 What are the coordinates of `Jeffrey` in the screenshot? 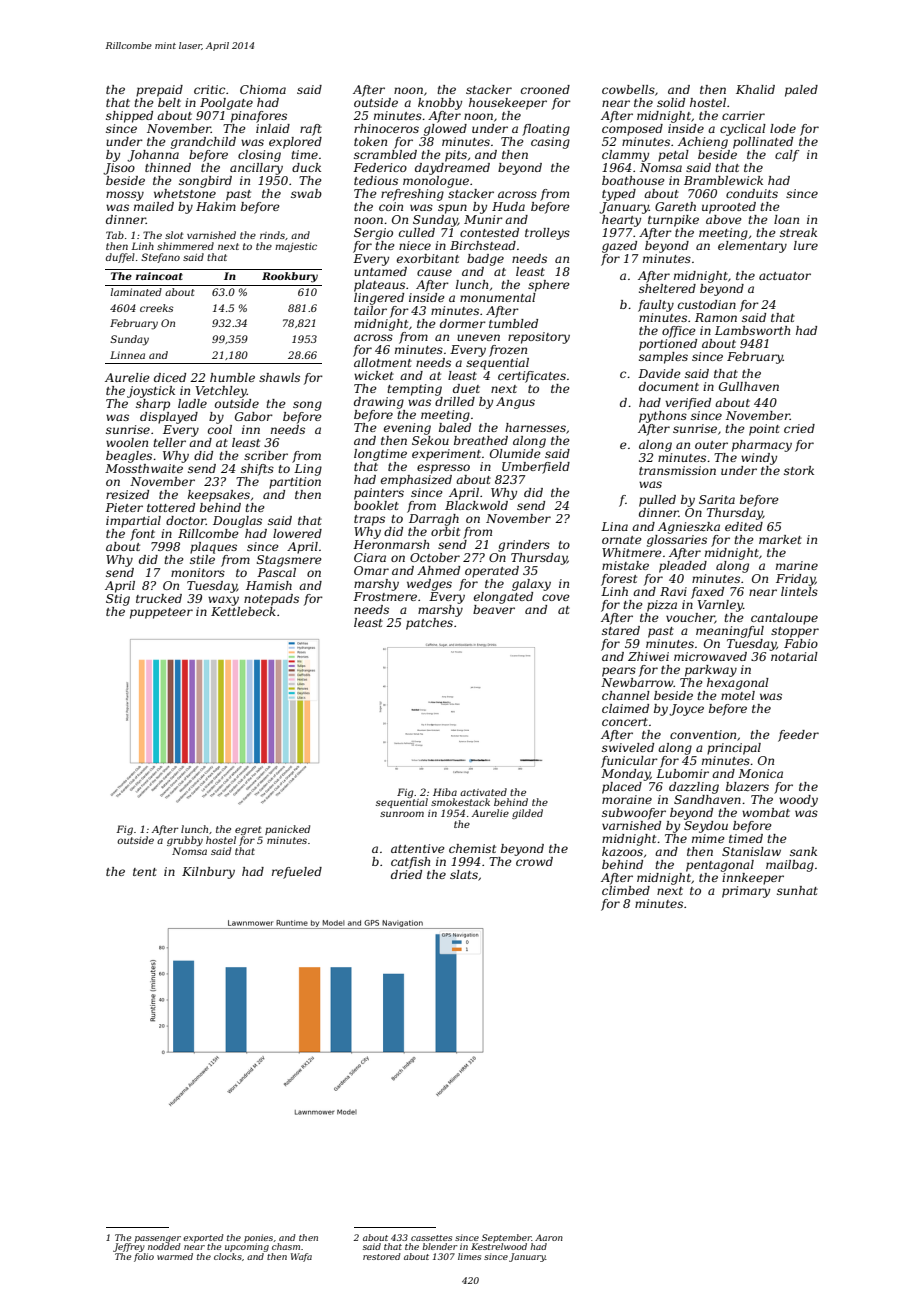 It's located at (129, 1247).
